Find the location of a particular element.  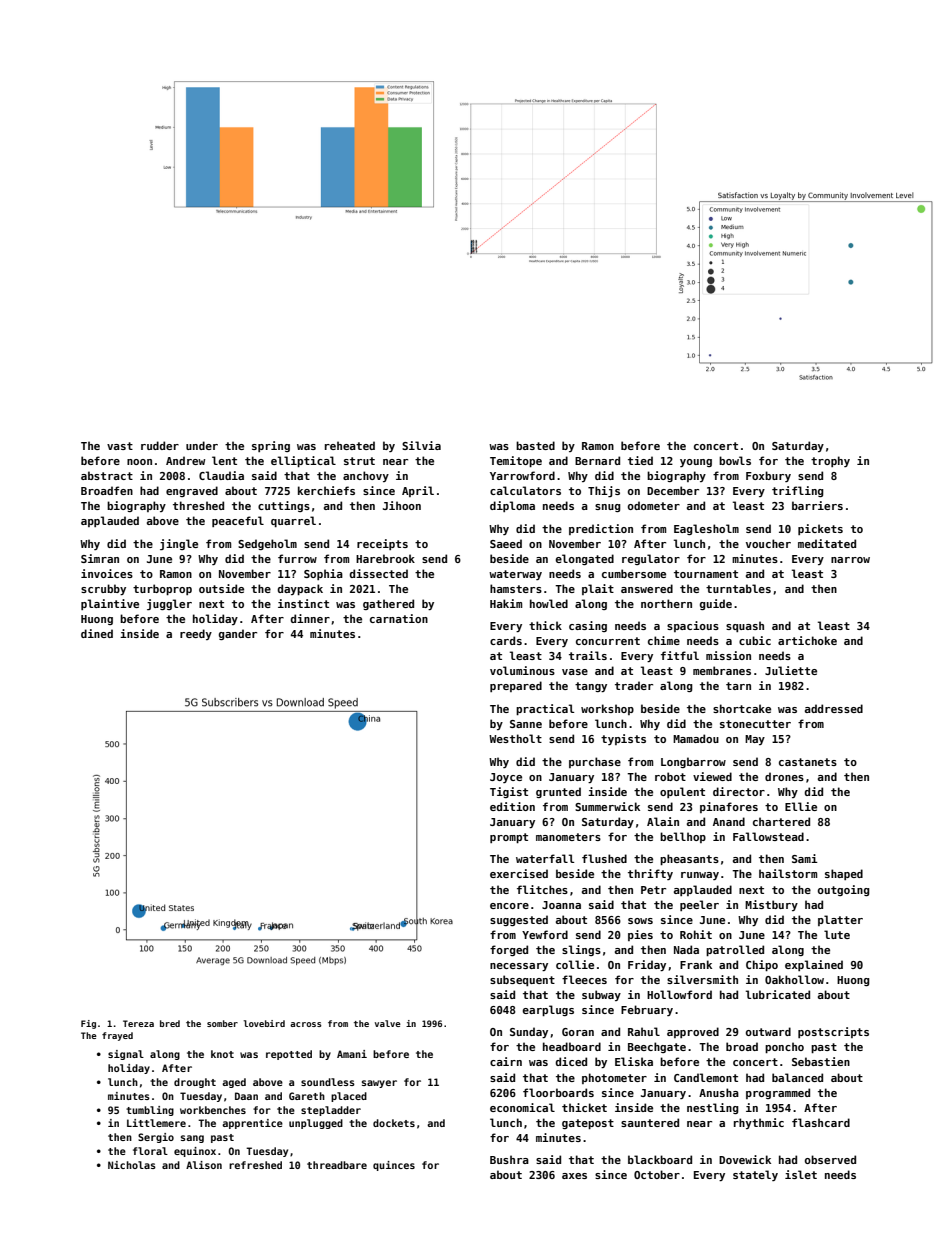

peeler is located at coordinates (699, 905).
